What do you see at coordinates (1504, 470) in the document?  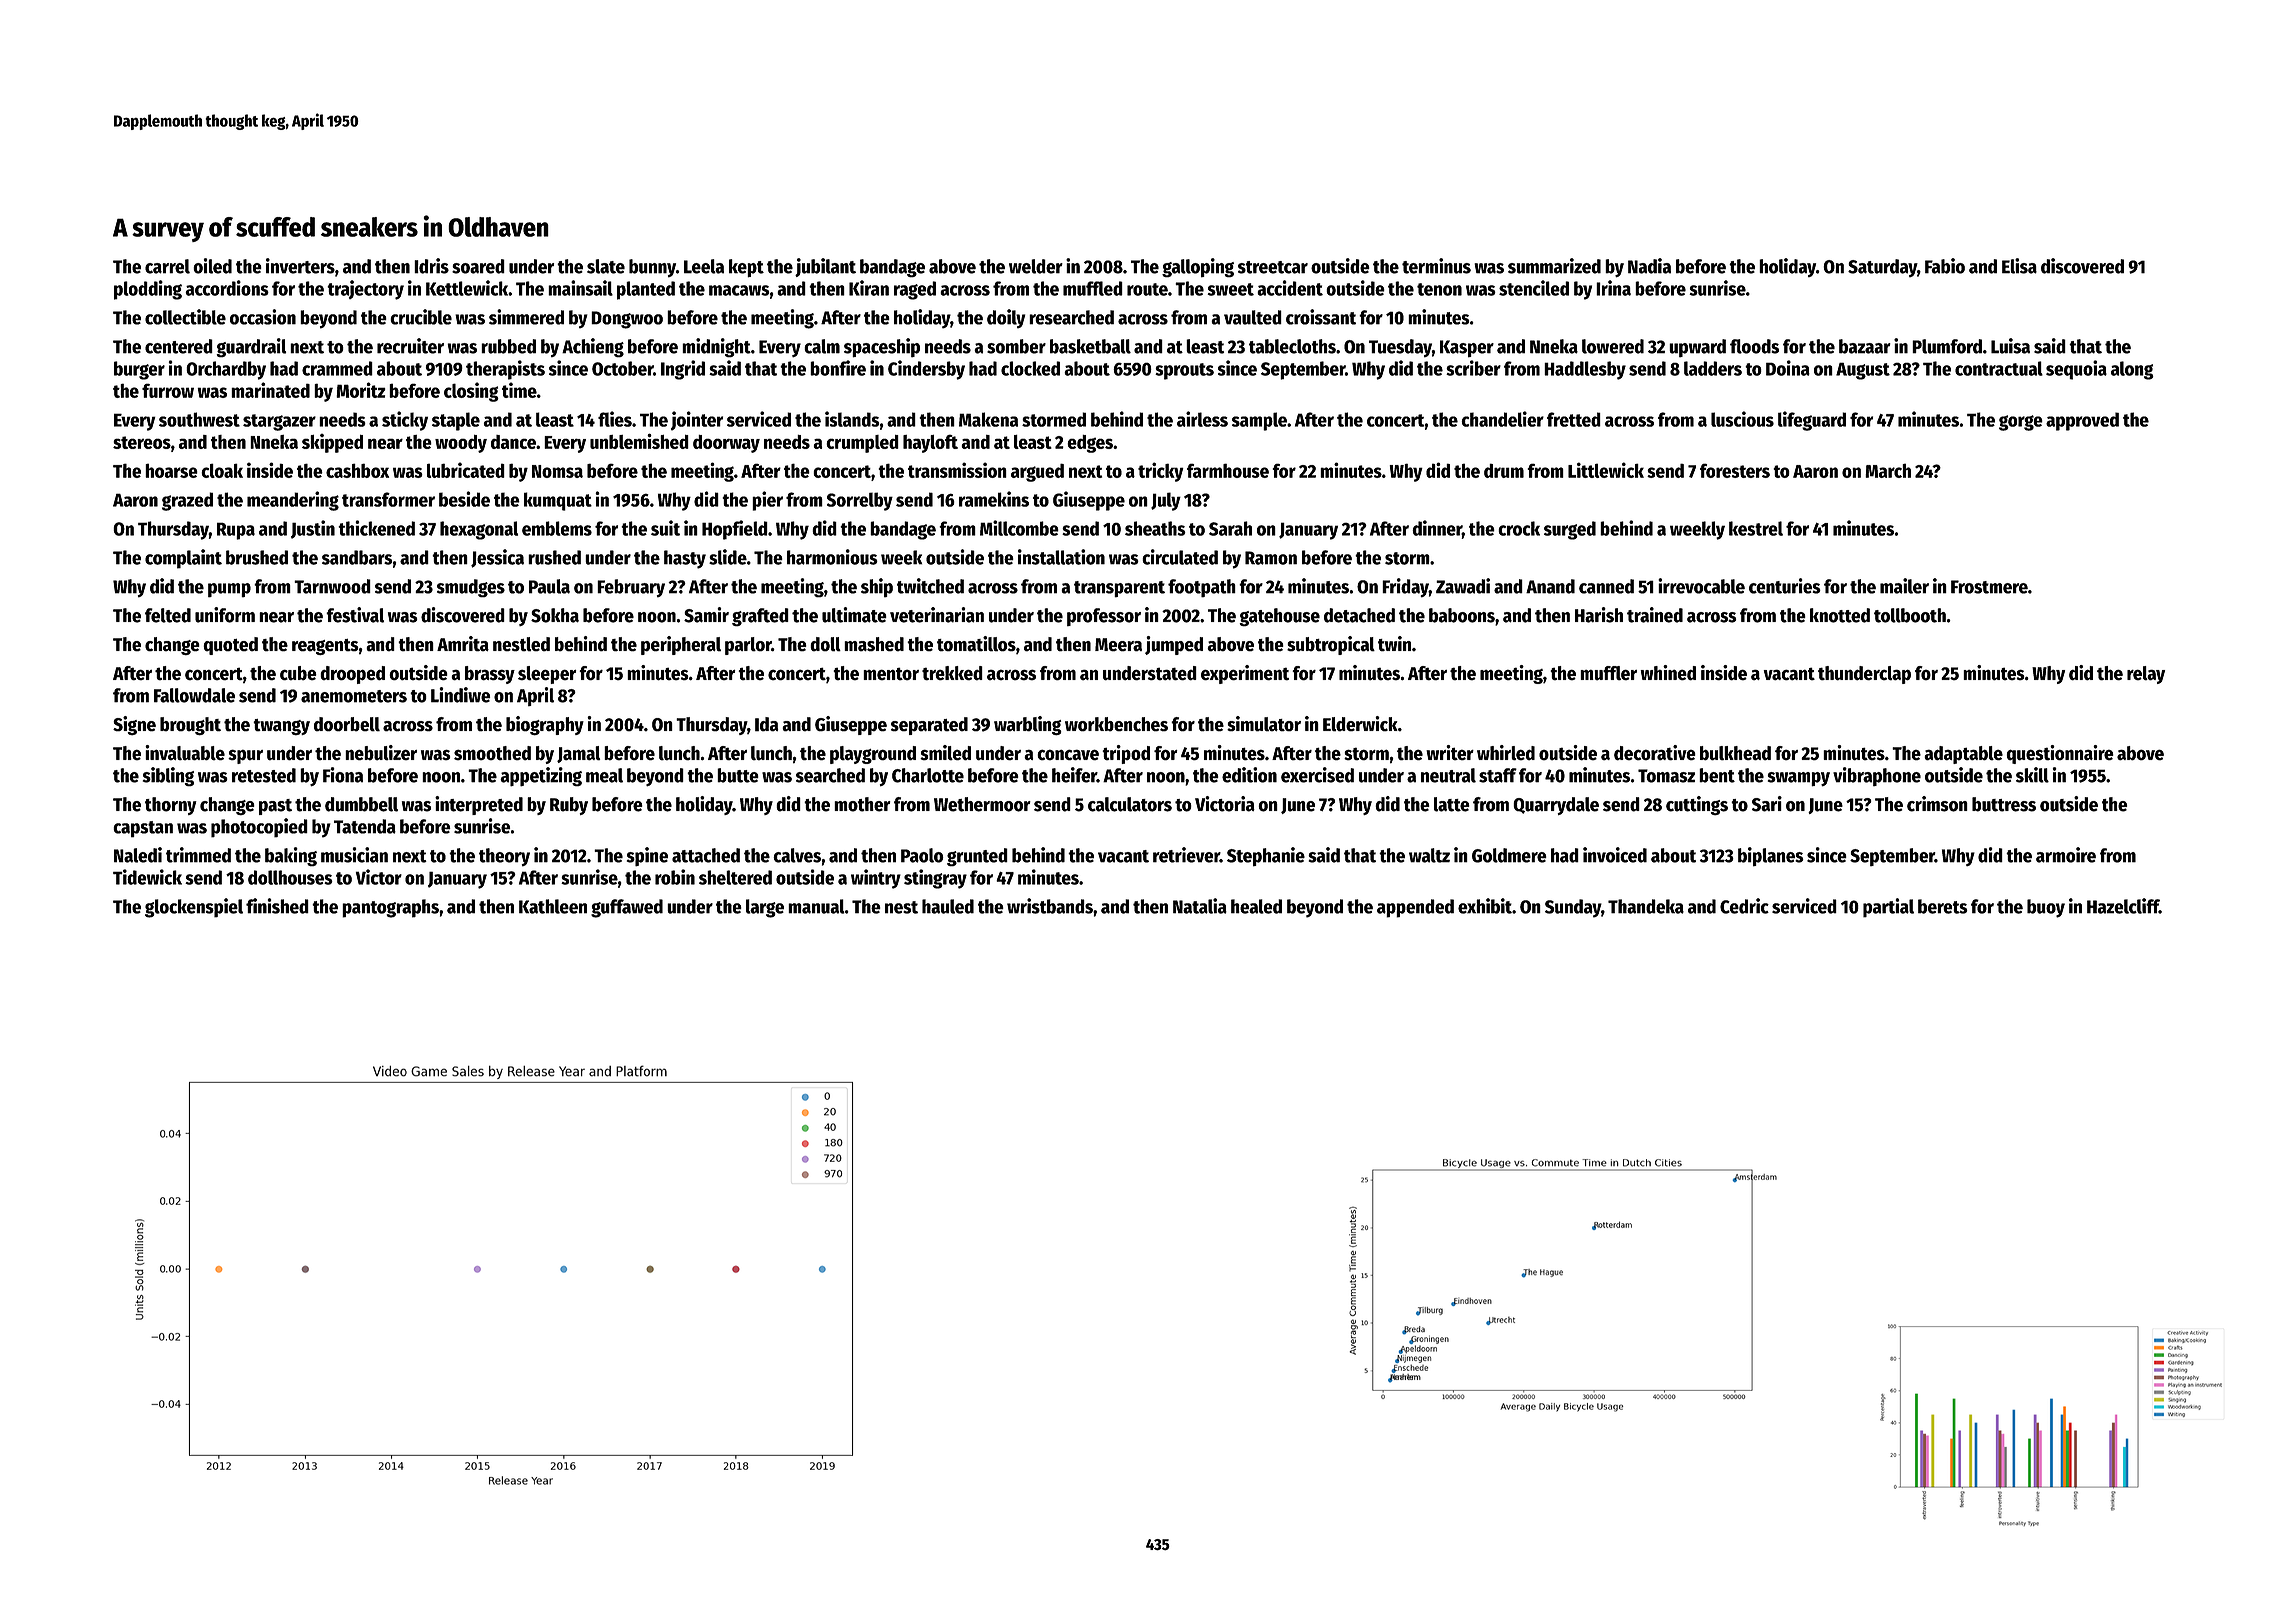 I see `drum` at bounding box center [1504, 470].
